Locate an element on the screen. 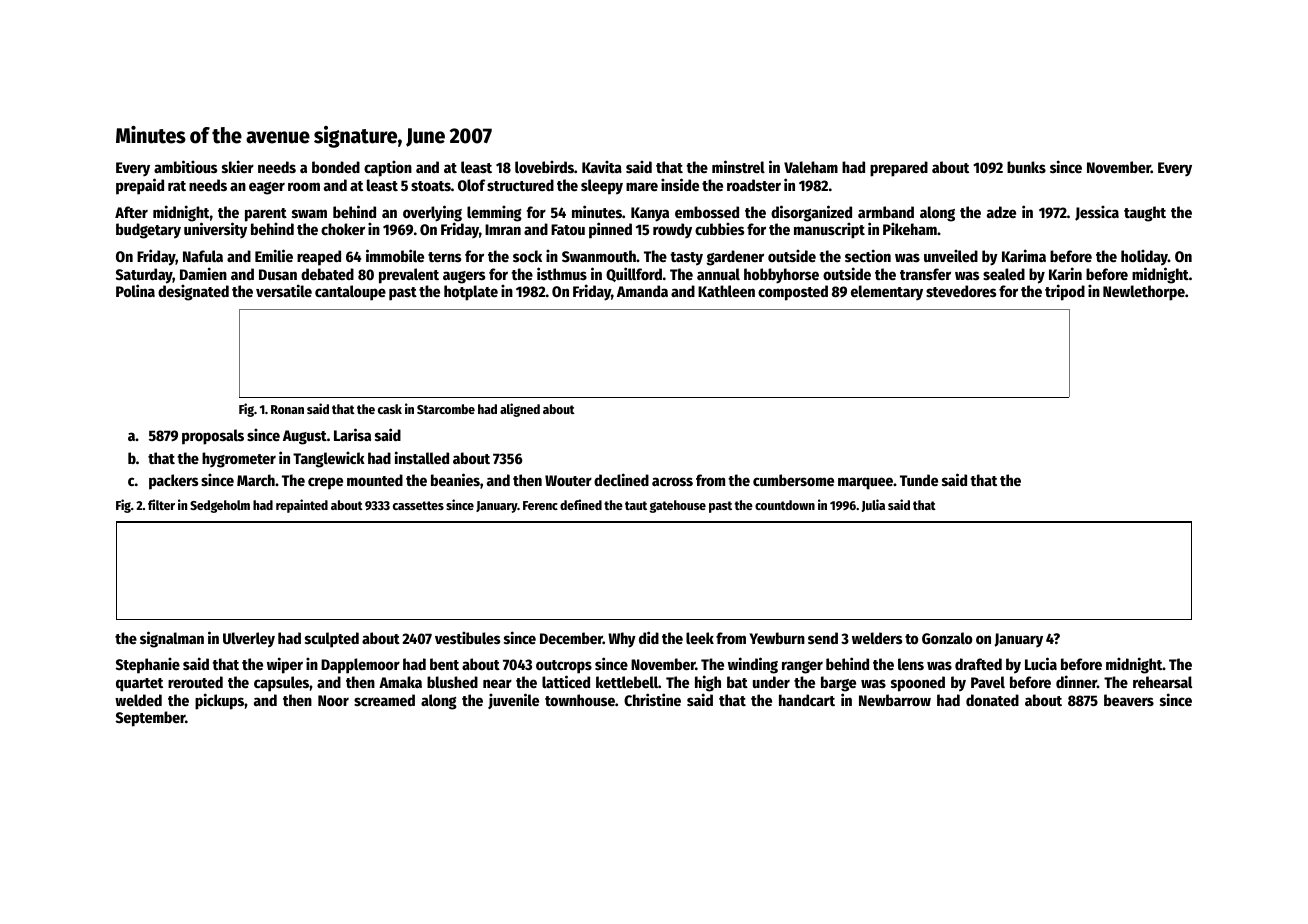 This screenshot has height=924, width=1308. Newlethorpe is located at coordinates (1144, 293).
